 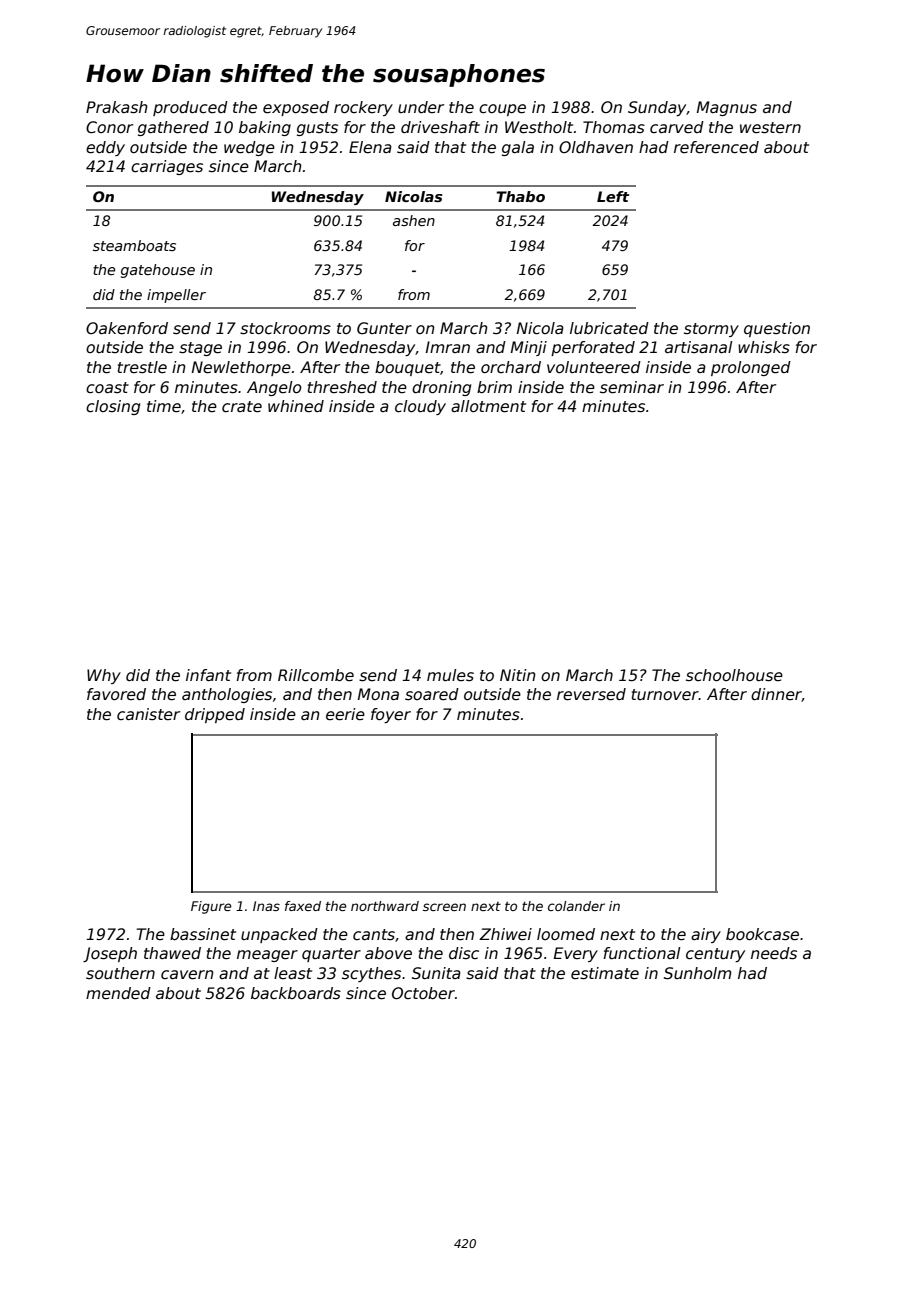 I want to click on Sunday, so click(x=657, y=108).
